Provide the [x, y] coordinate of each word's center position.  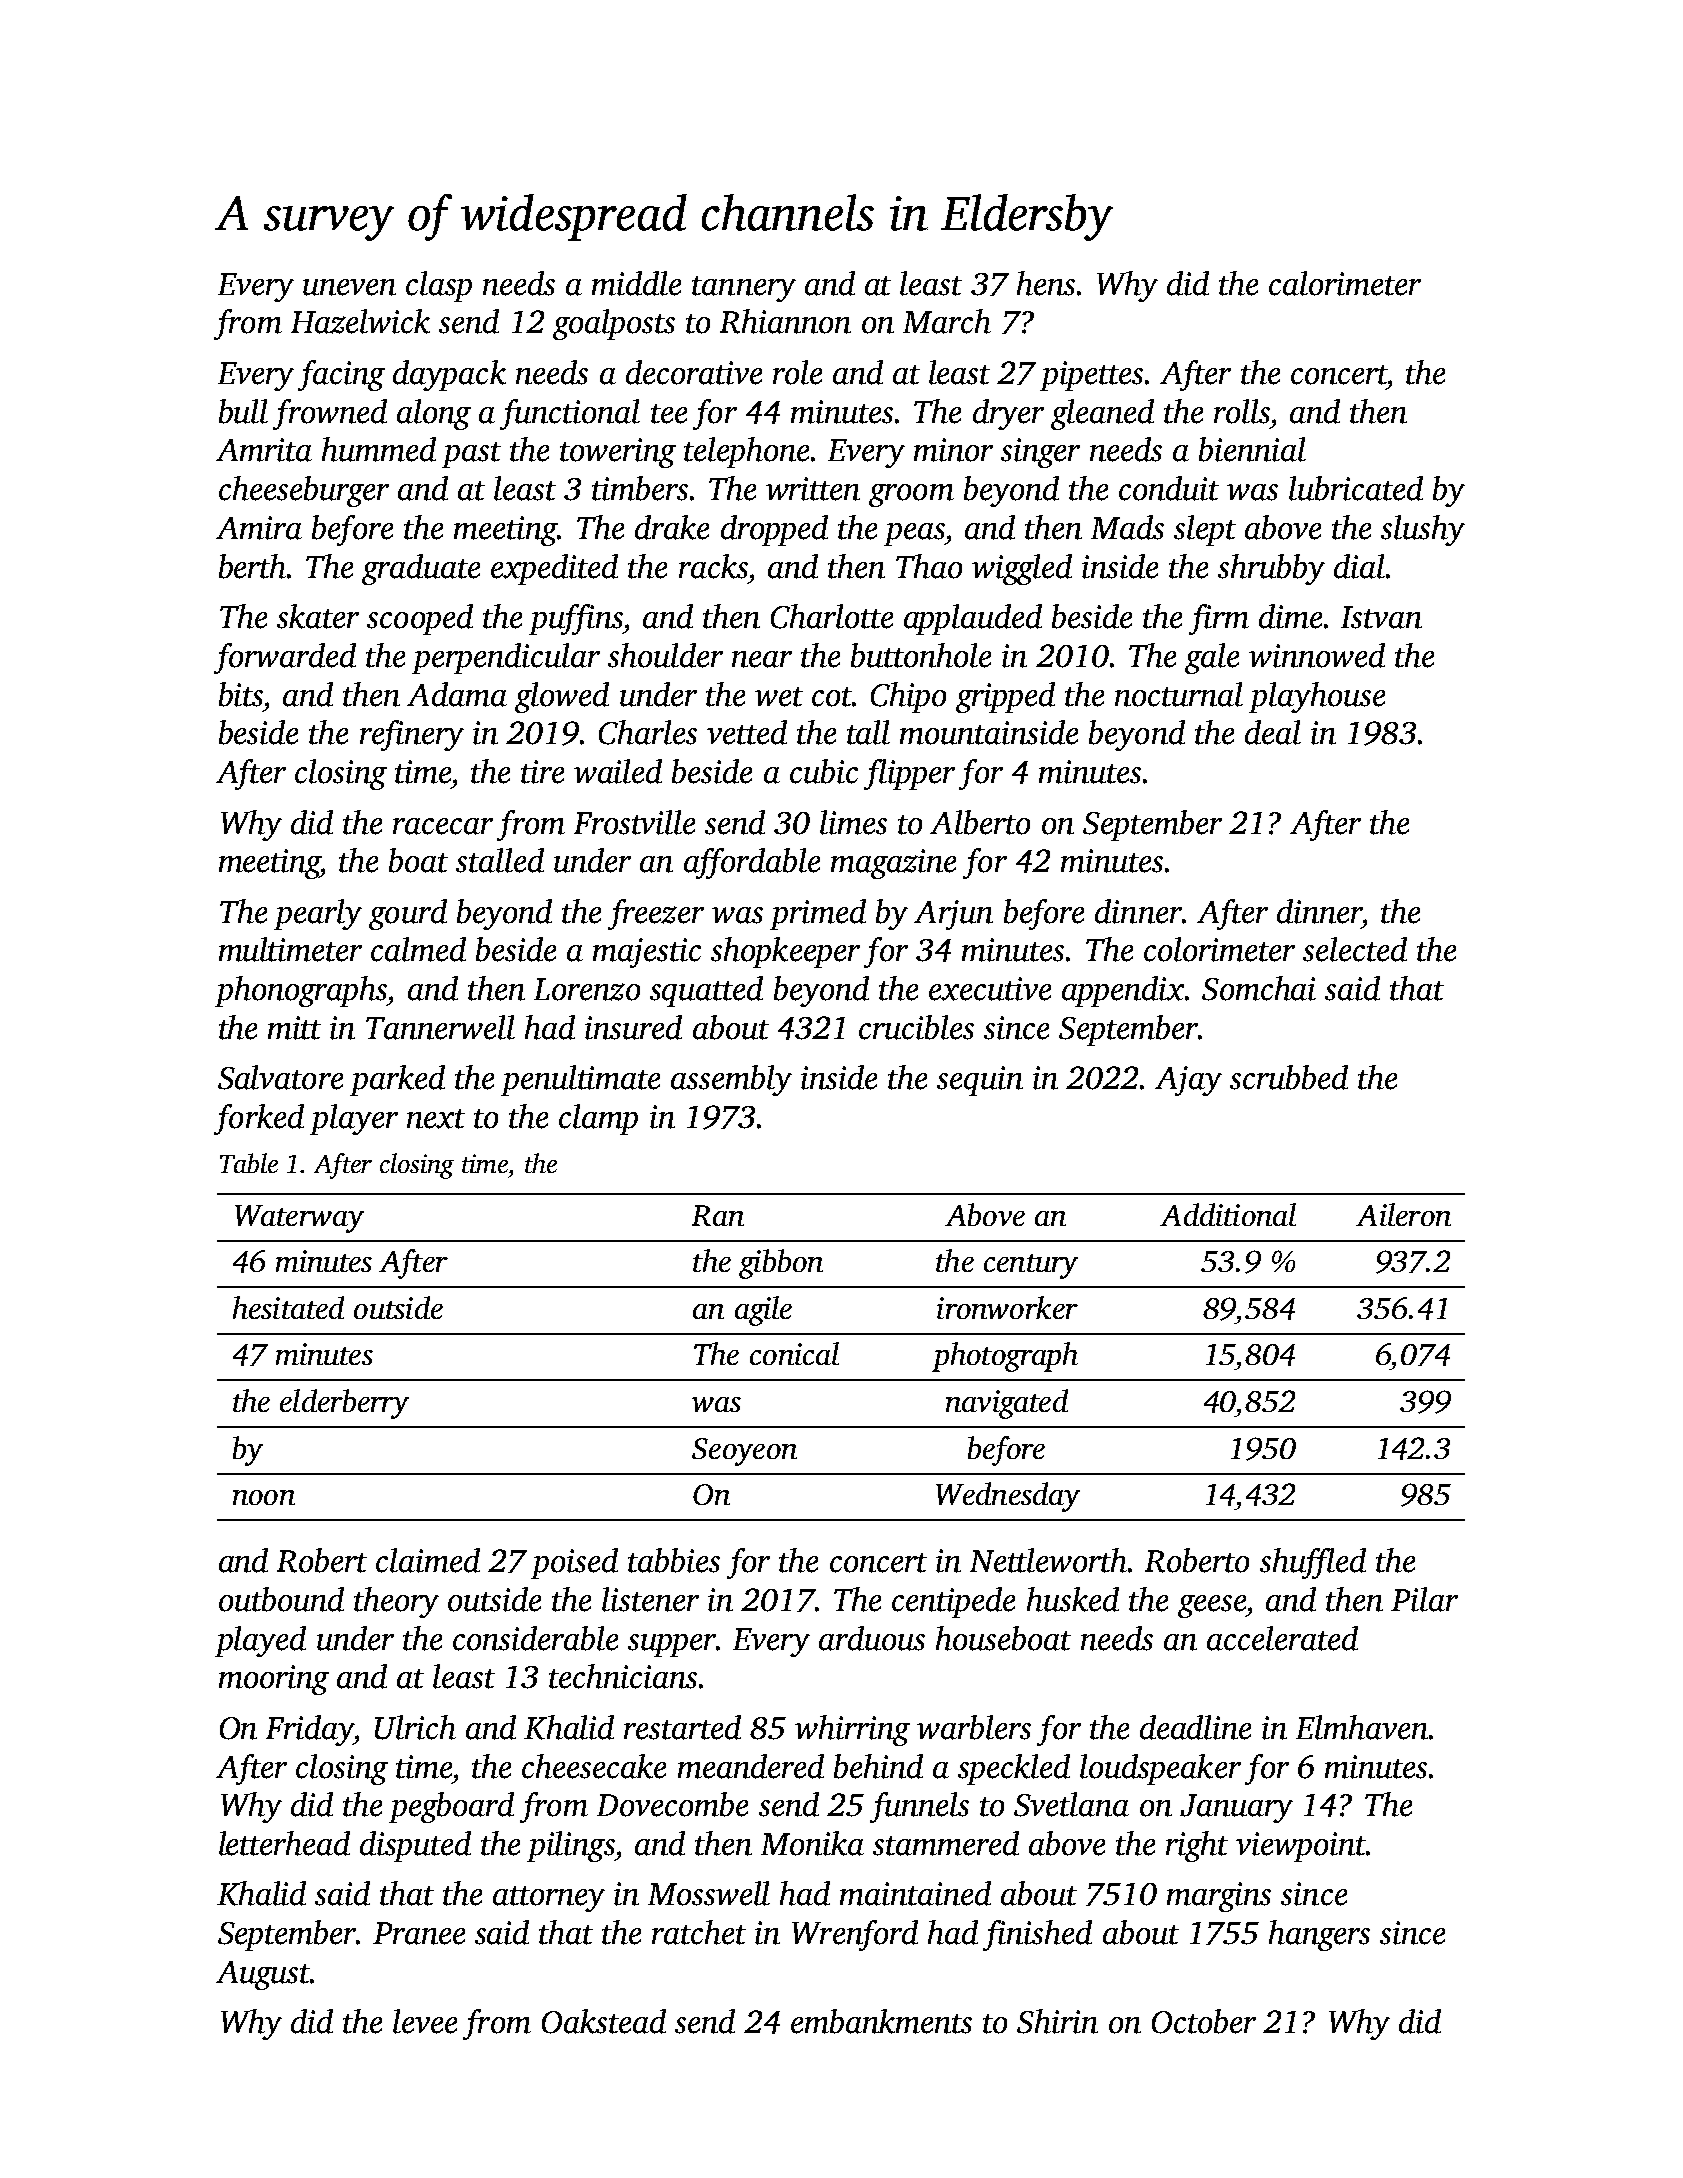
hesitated [288, 1307]
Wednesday [1008, 1497]
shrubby [1271, 569]
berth [252, 566]
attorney [549, 1899]
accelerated [1282, 1638]
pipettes [1091, 376]
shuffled [1313, 1563]
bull [243, 411]
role [797, 372]
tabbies [674, 1560]
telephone [746, 452]
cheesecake [594, 1766]
